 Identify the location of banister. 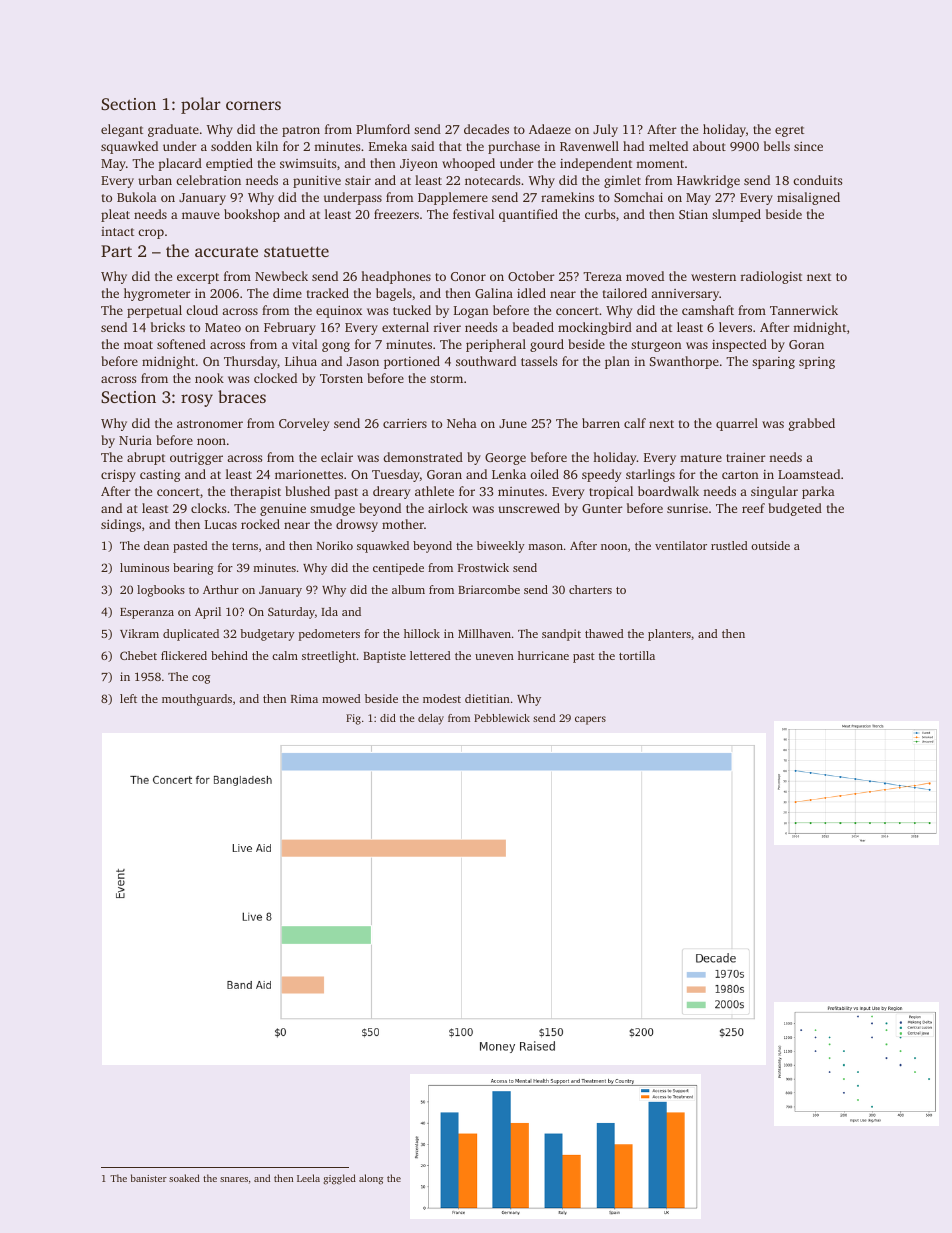
(149, 1178).
